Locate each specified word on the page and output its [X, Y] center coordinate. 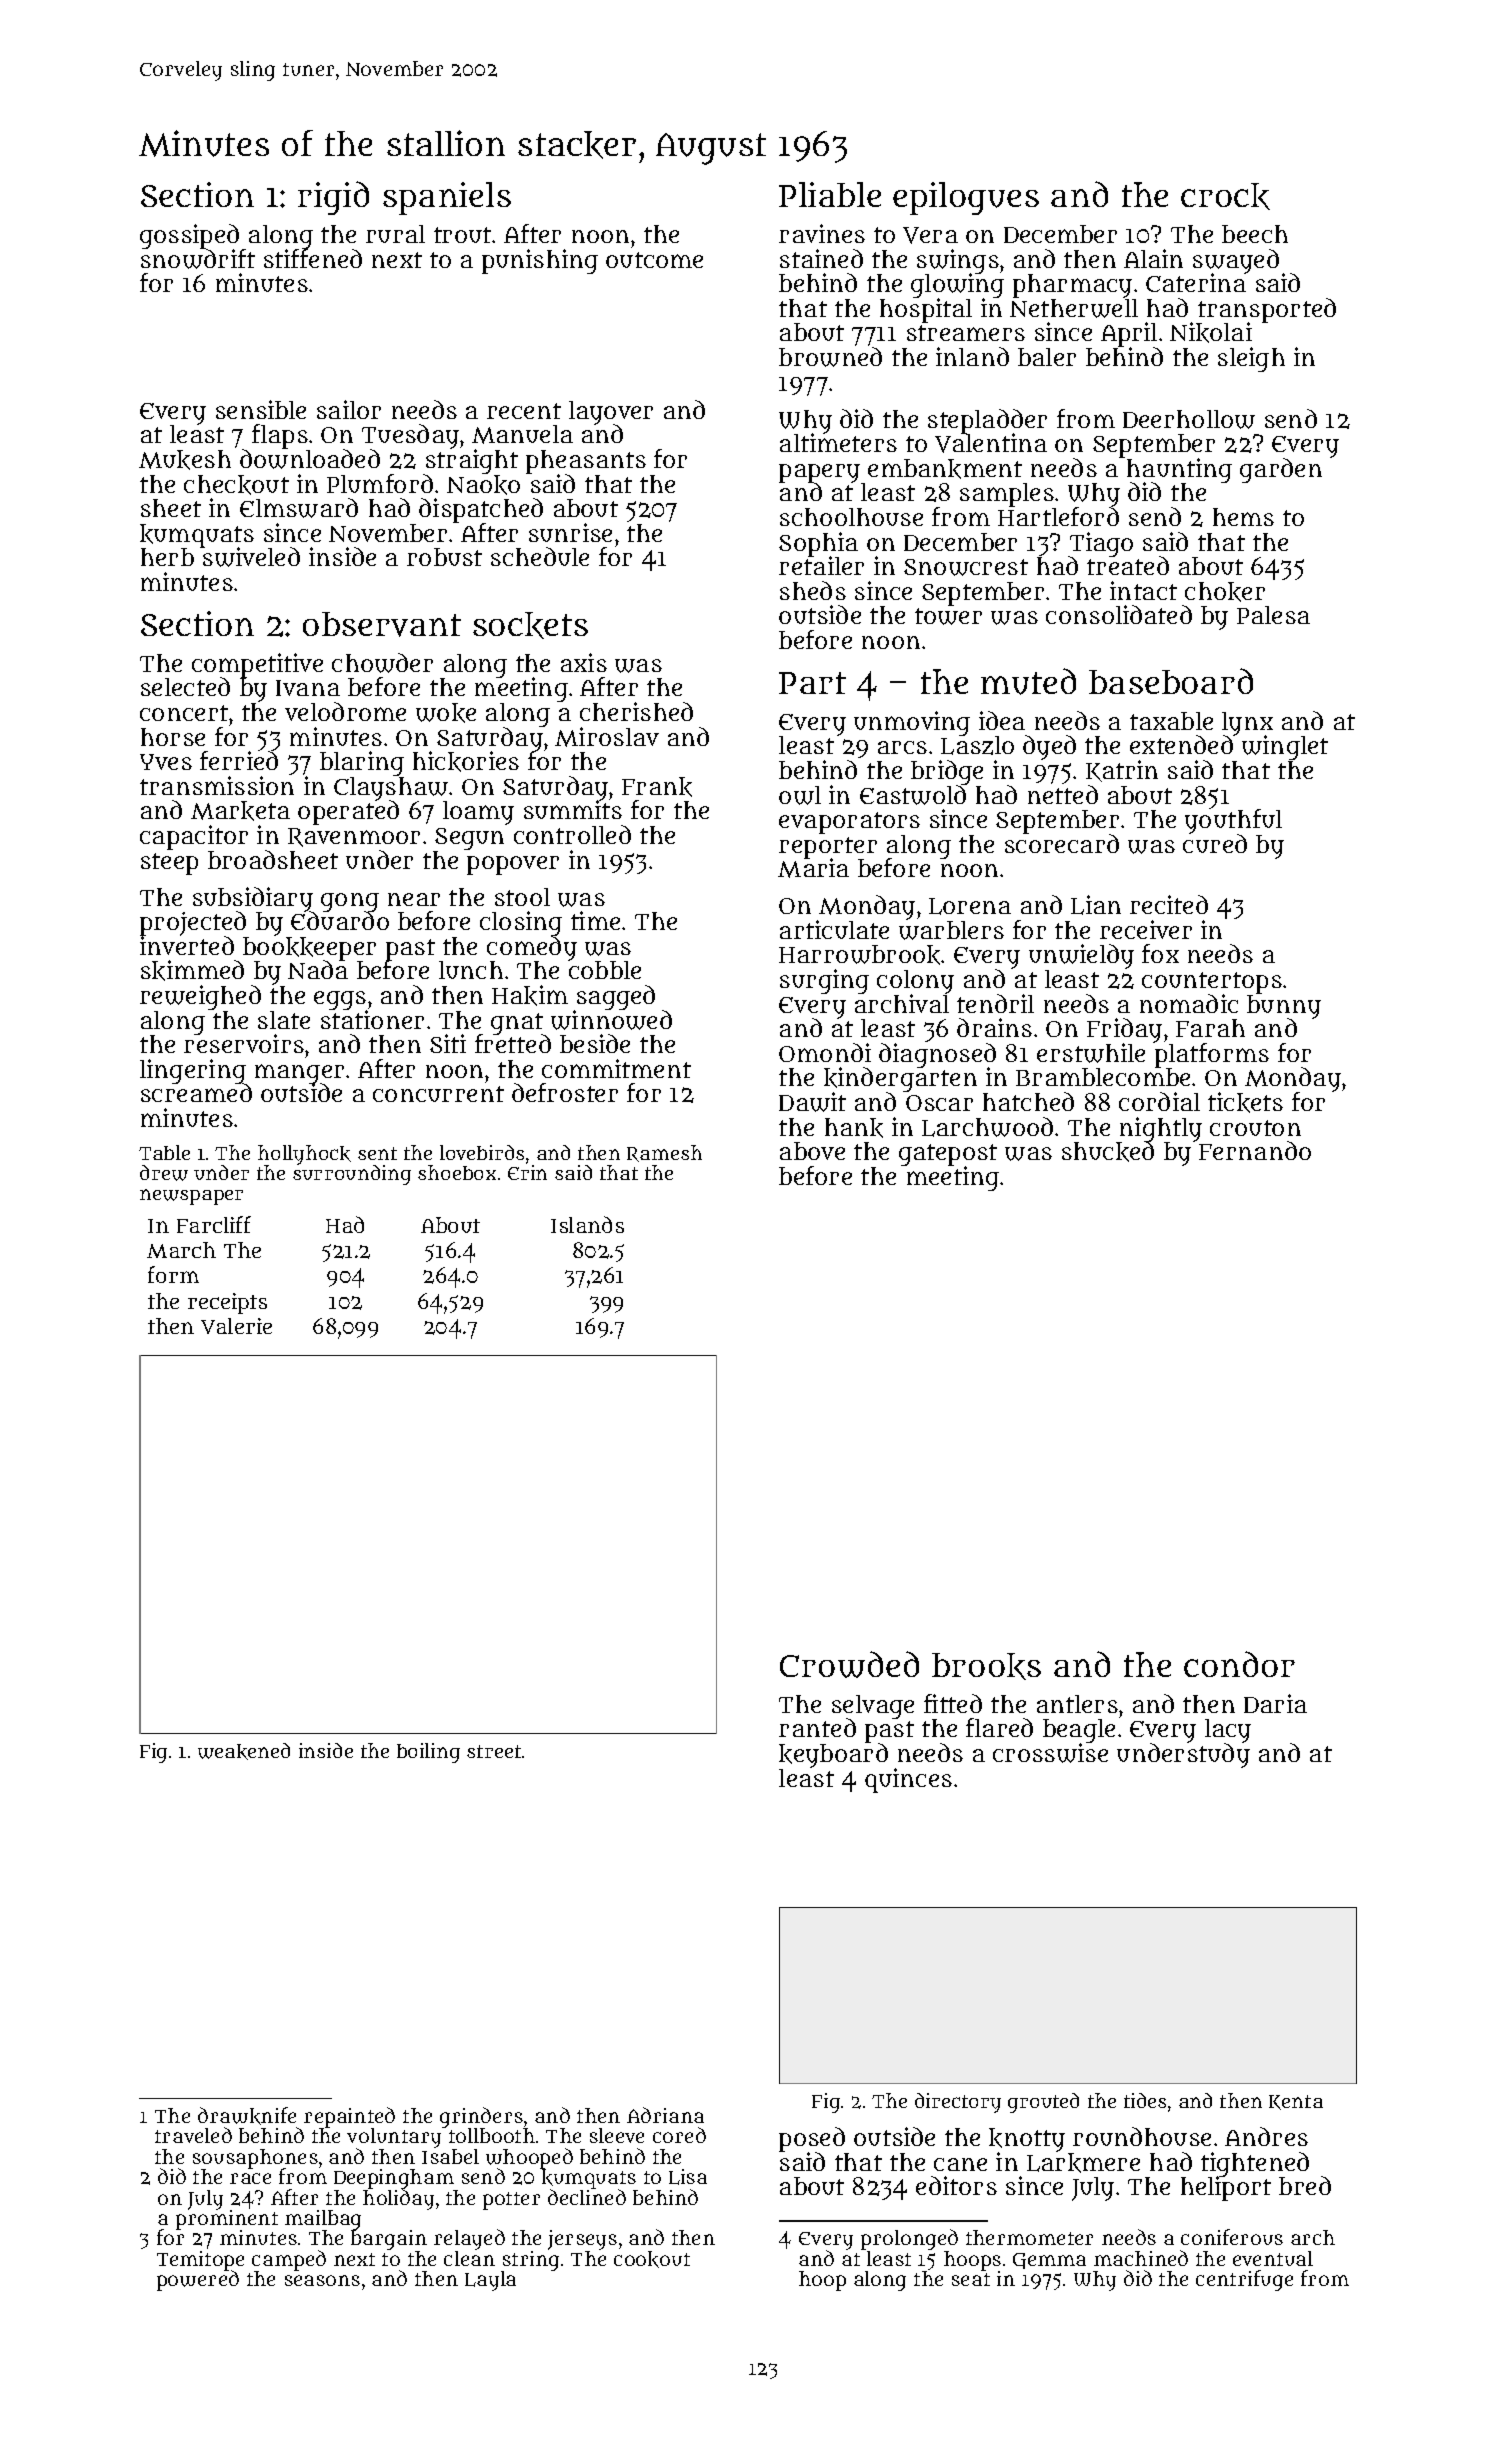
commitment [616, 1068]
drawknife [247, 2116]
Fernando [1255, 1151]
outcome [654, 260]
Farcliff [214, 1224]
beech [1255, 234]
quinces [908, 1780]
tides [1145, 2100]
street [494, 1751]
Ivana [308, 688]
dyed [1049, 747]
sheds [813, 590]
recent [524, 411]
